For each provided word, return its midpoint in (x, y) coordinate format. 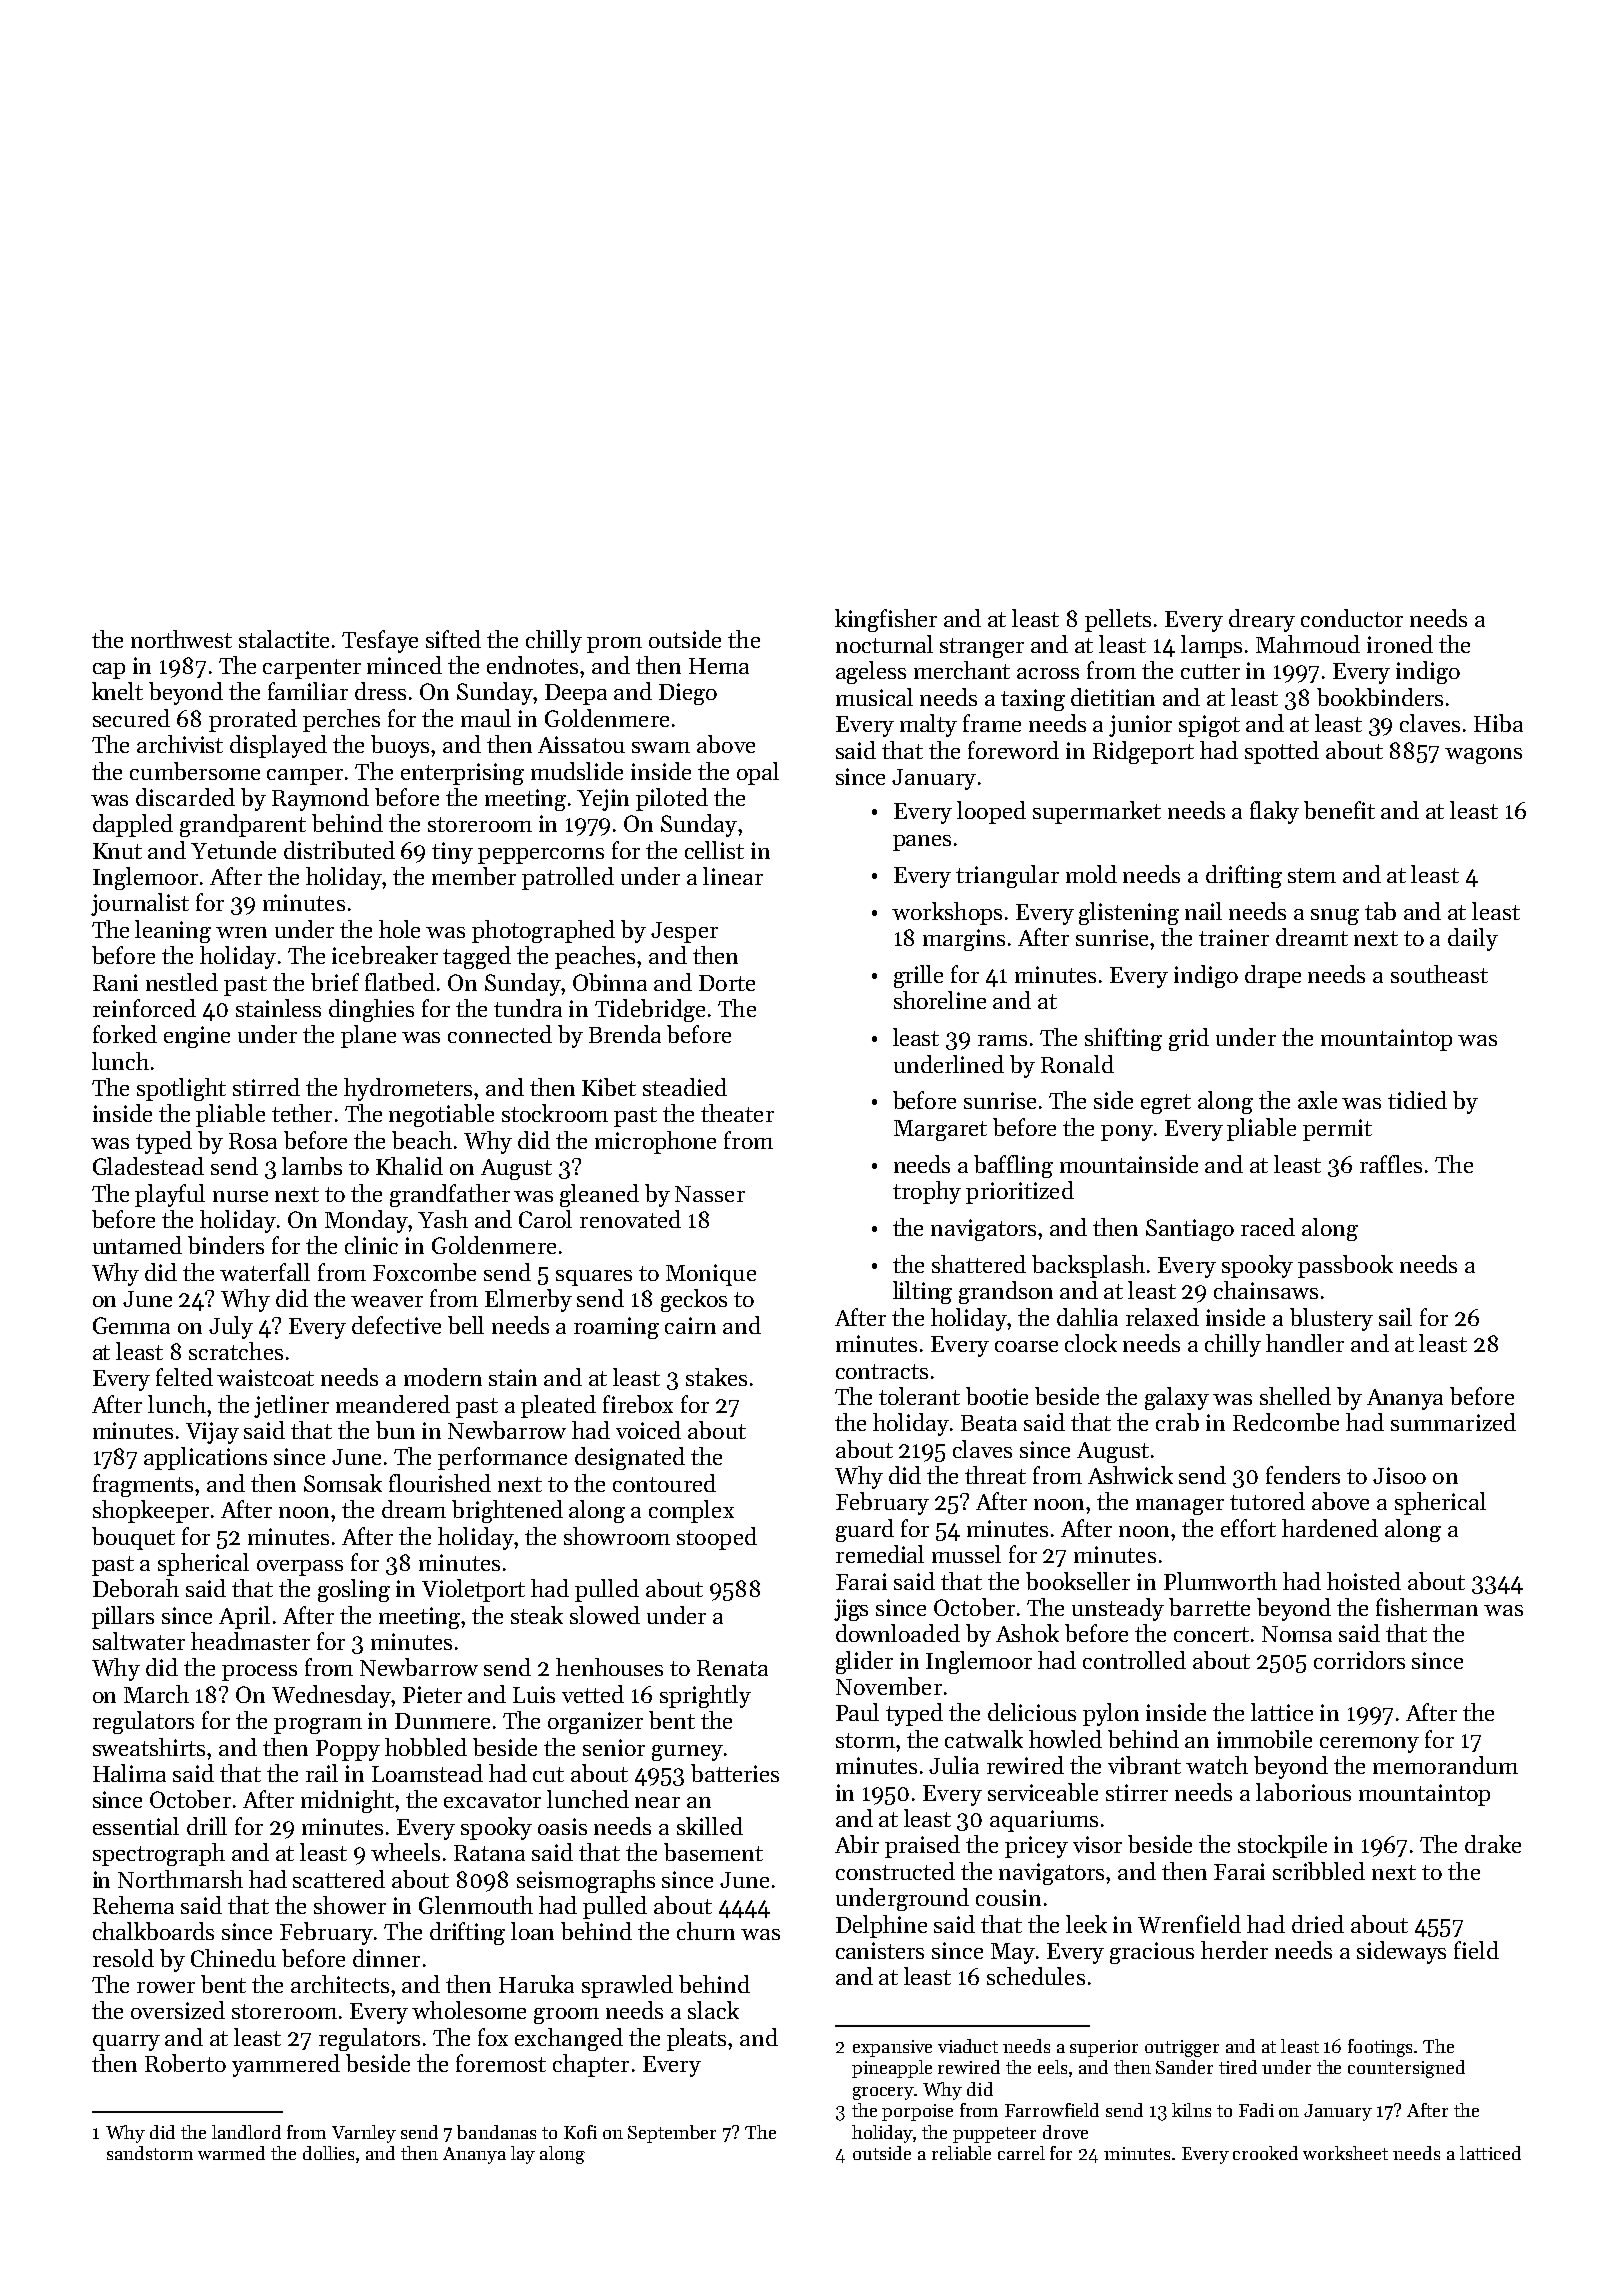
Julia (954, 1765)
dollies (328, 2153)
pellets (1118, 620)
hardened (1330, 1528)
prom (614, 645)
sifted (453, 639)
